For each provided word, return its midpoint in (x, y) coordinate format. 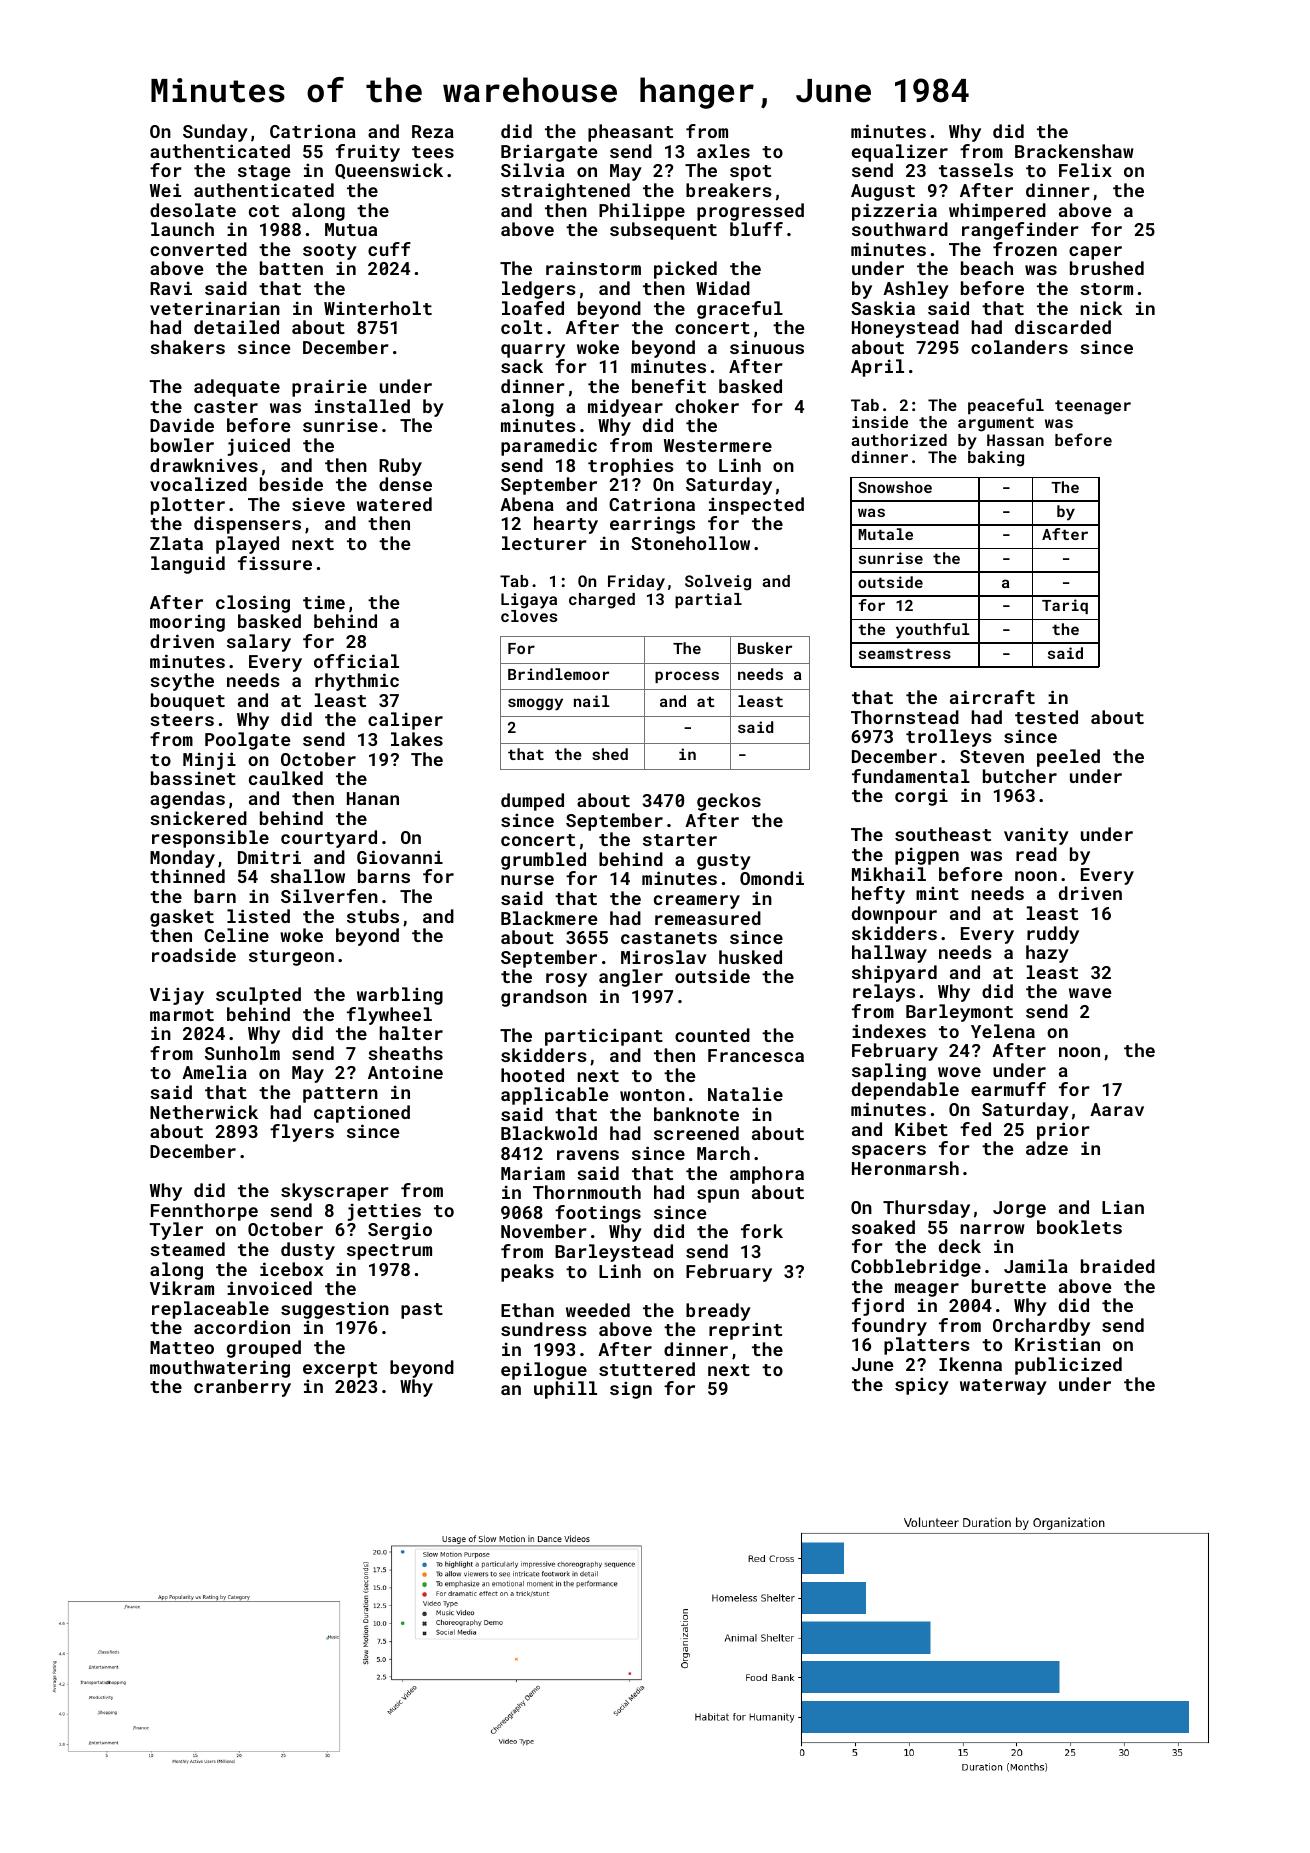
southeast (943, 834)
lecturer (544, 543)
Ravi (171, 288)
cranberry (242, 1388)
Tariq (1065, 606)
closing (253, 604)
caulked (286, 778)
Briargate (549, 153)
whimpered (997, 212)
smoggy (535, 704)
